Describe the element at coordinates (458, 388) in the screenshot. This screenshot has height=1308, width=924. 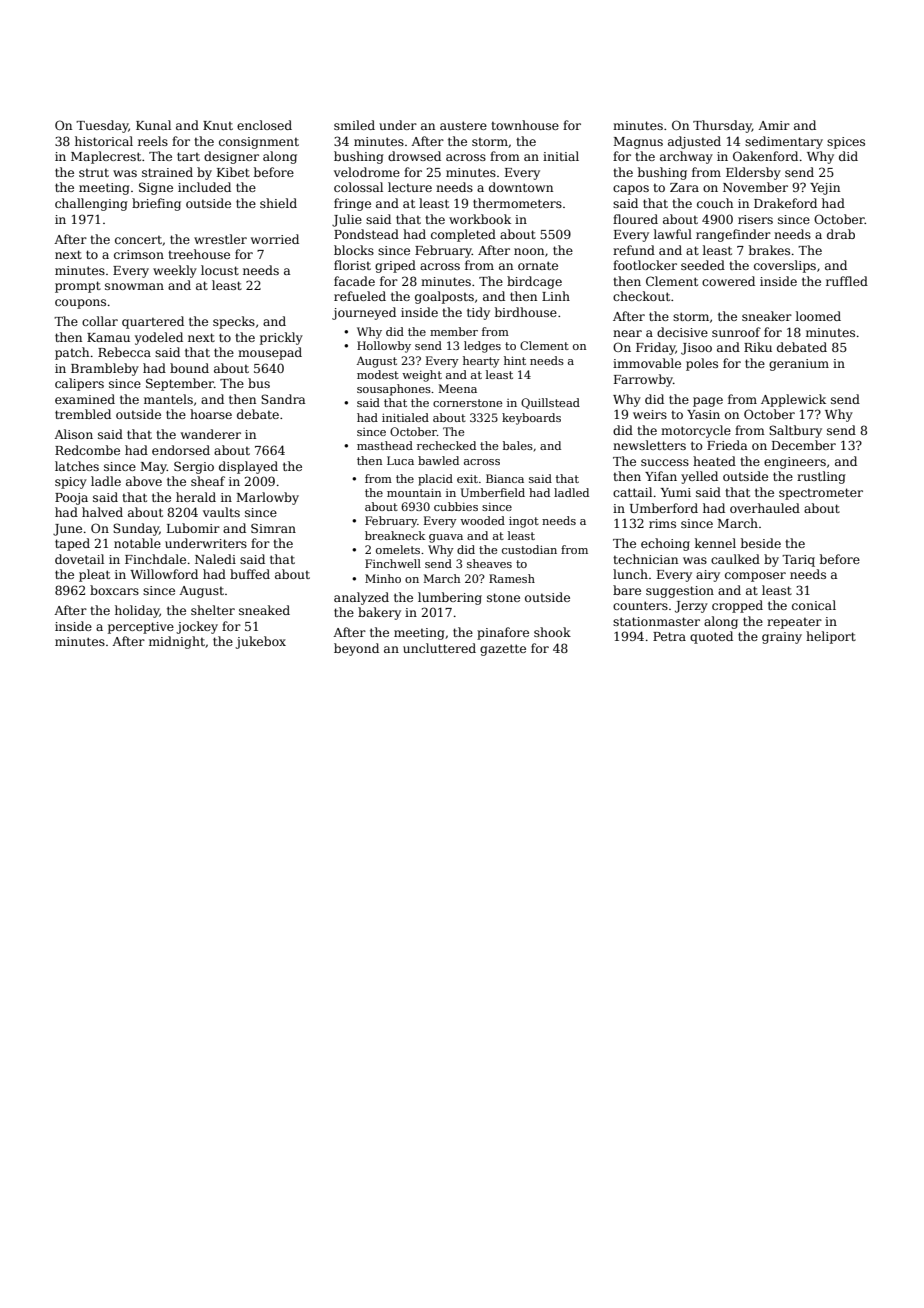
I see `Meena` at that location.
